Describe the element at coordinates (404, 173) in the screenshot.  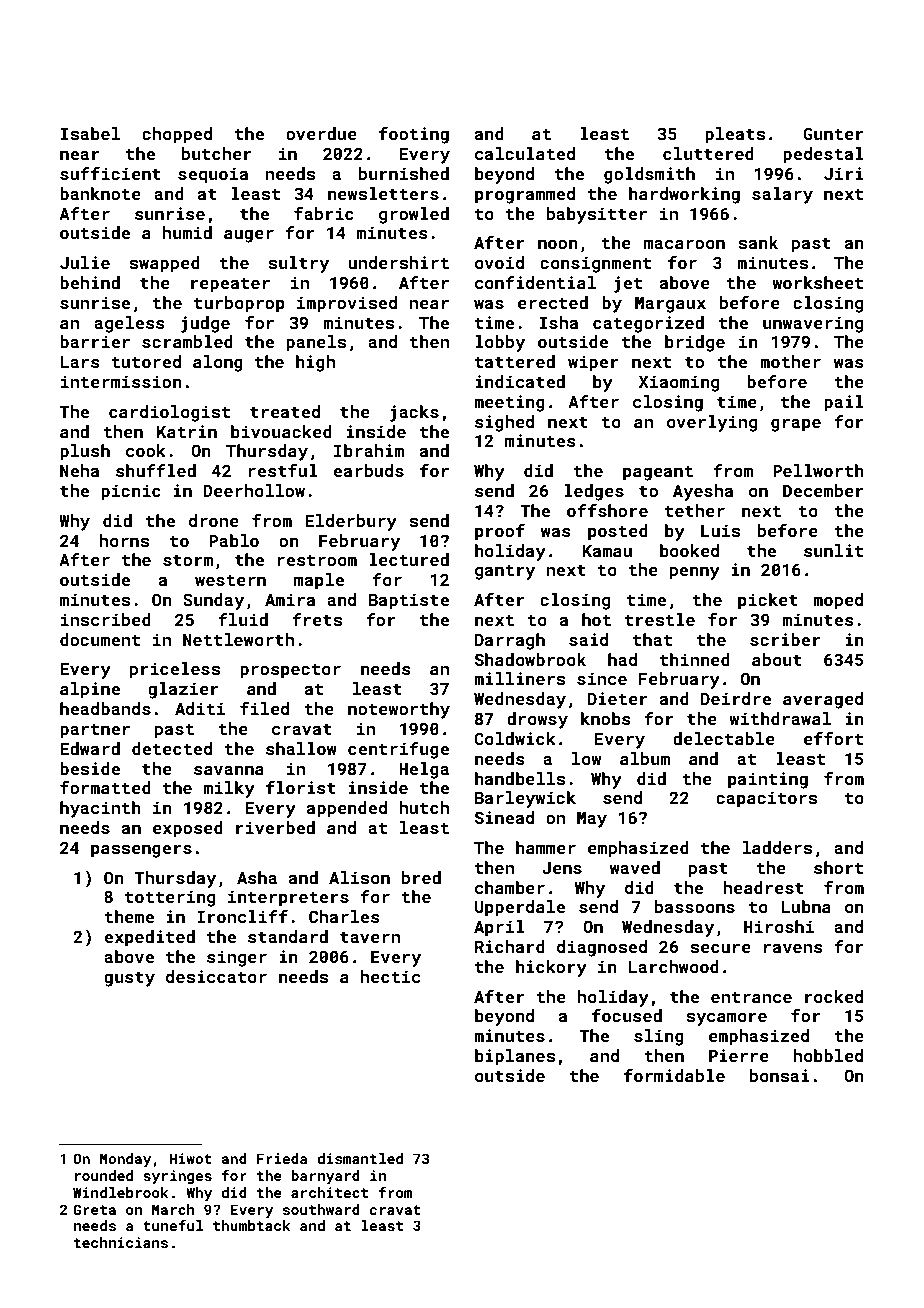
I see `burnished` at that location.
